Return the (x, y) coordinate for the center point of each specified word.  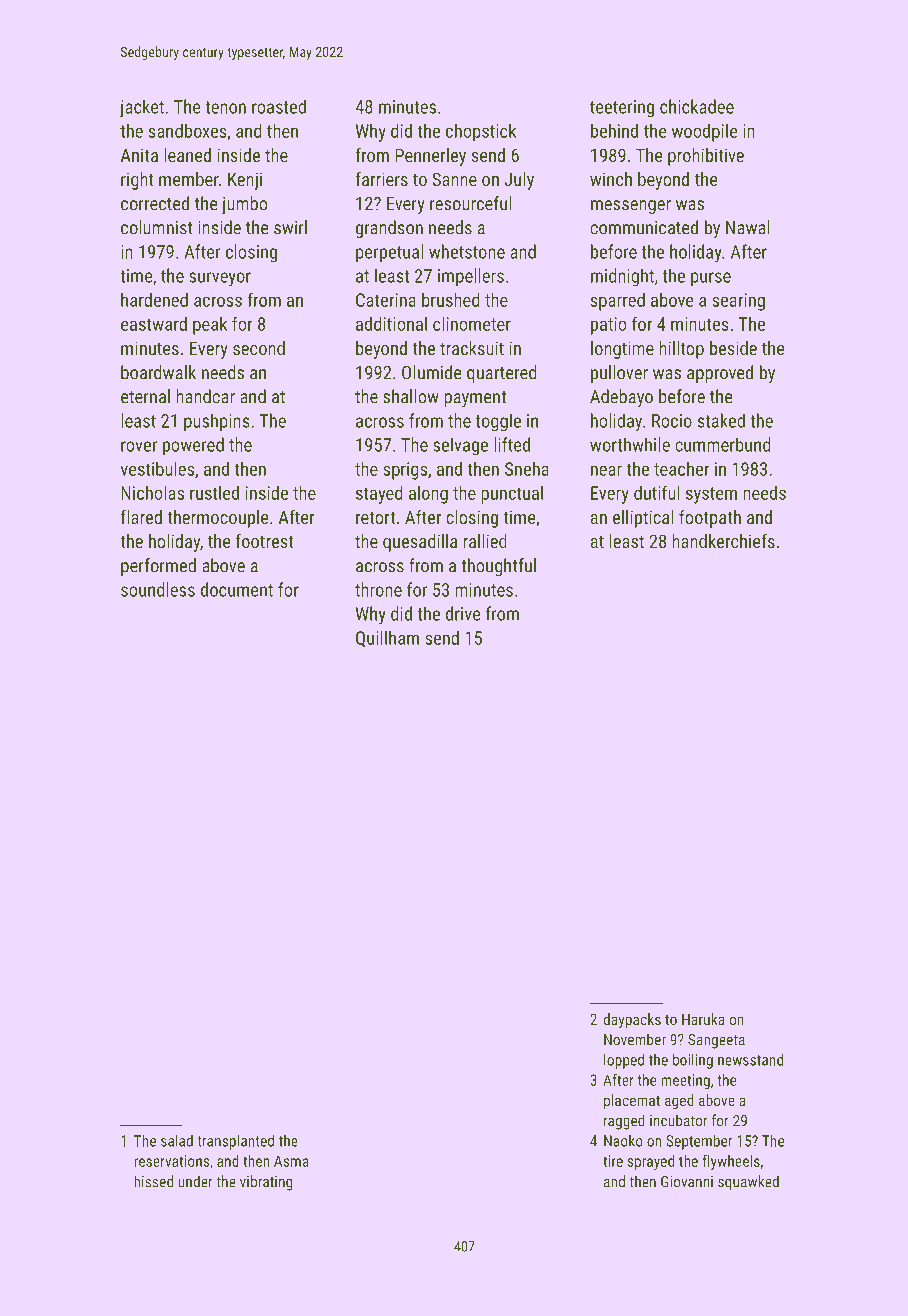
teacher (681, 469)
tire (613, 1161)
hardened (154, 299)
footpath (710, 519)
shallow (411, 396)
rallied (484, 541)
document (237, 589)
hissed (153, 1181)
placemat (632, 1101)
